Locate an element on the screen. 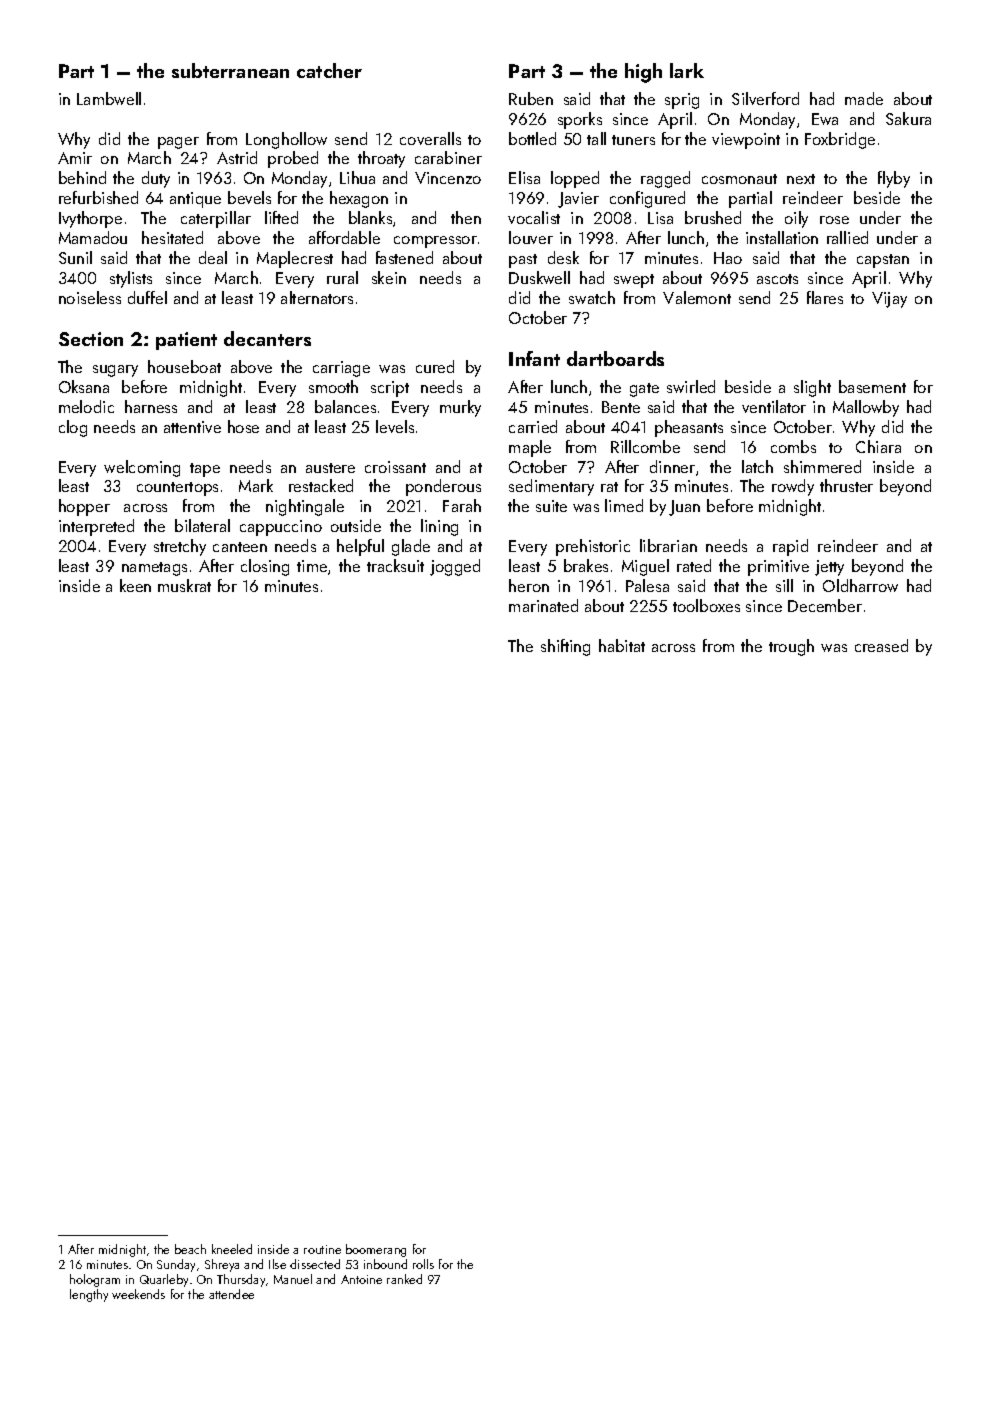 The height and width of the screenshot is (1407, 991). interpreted is located at coordinates (96, 527).
